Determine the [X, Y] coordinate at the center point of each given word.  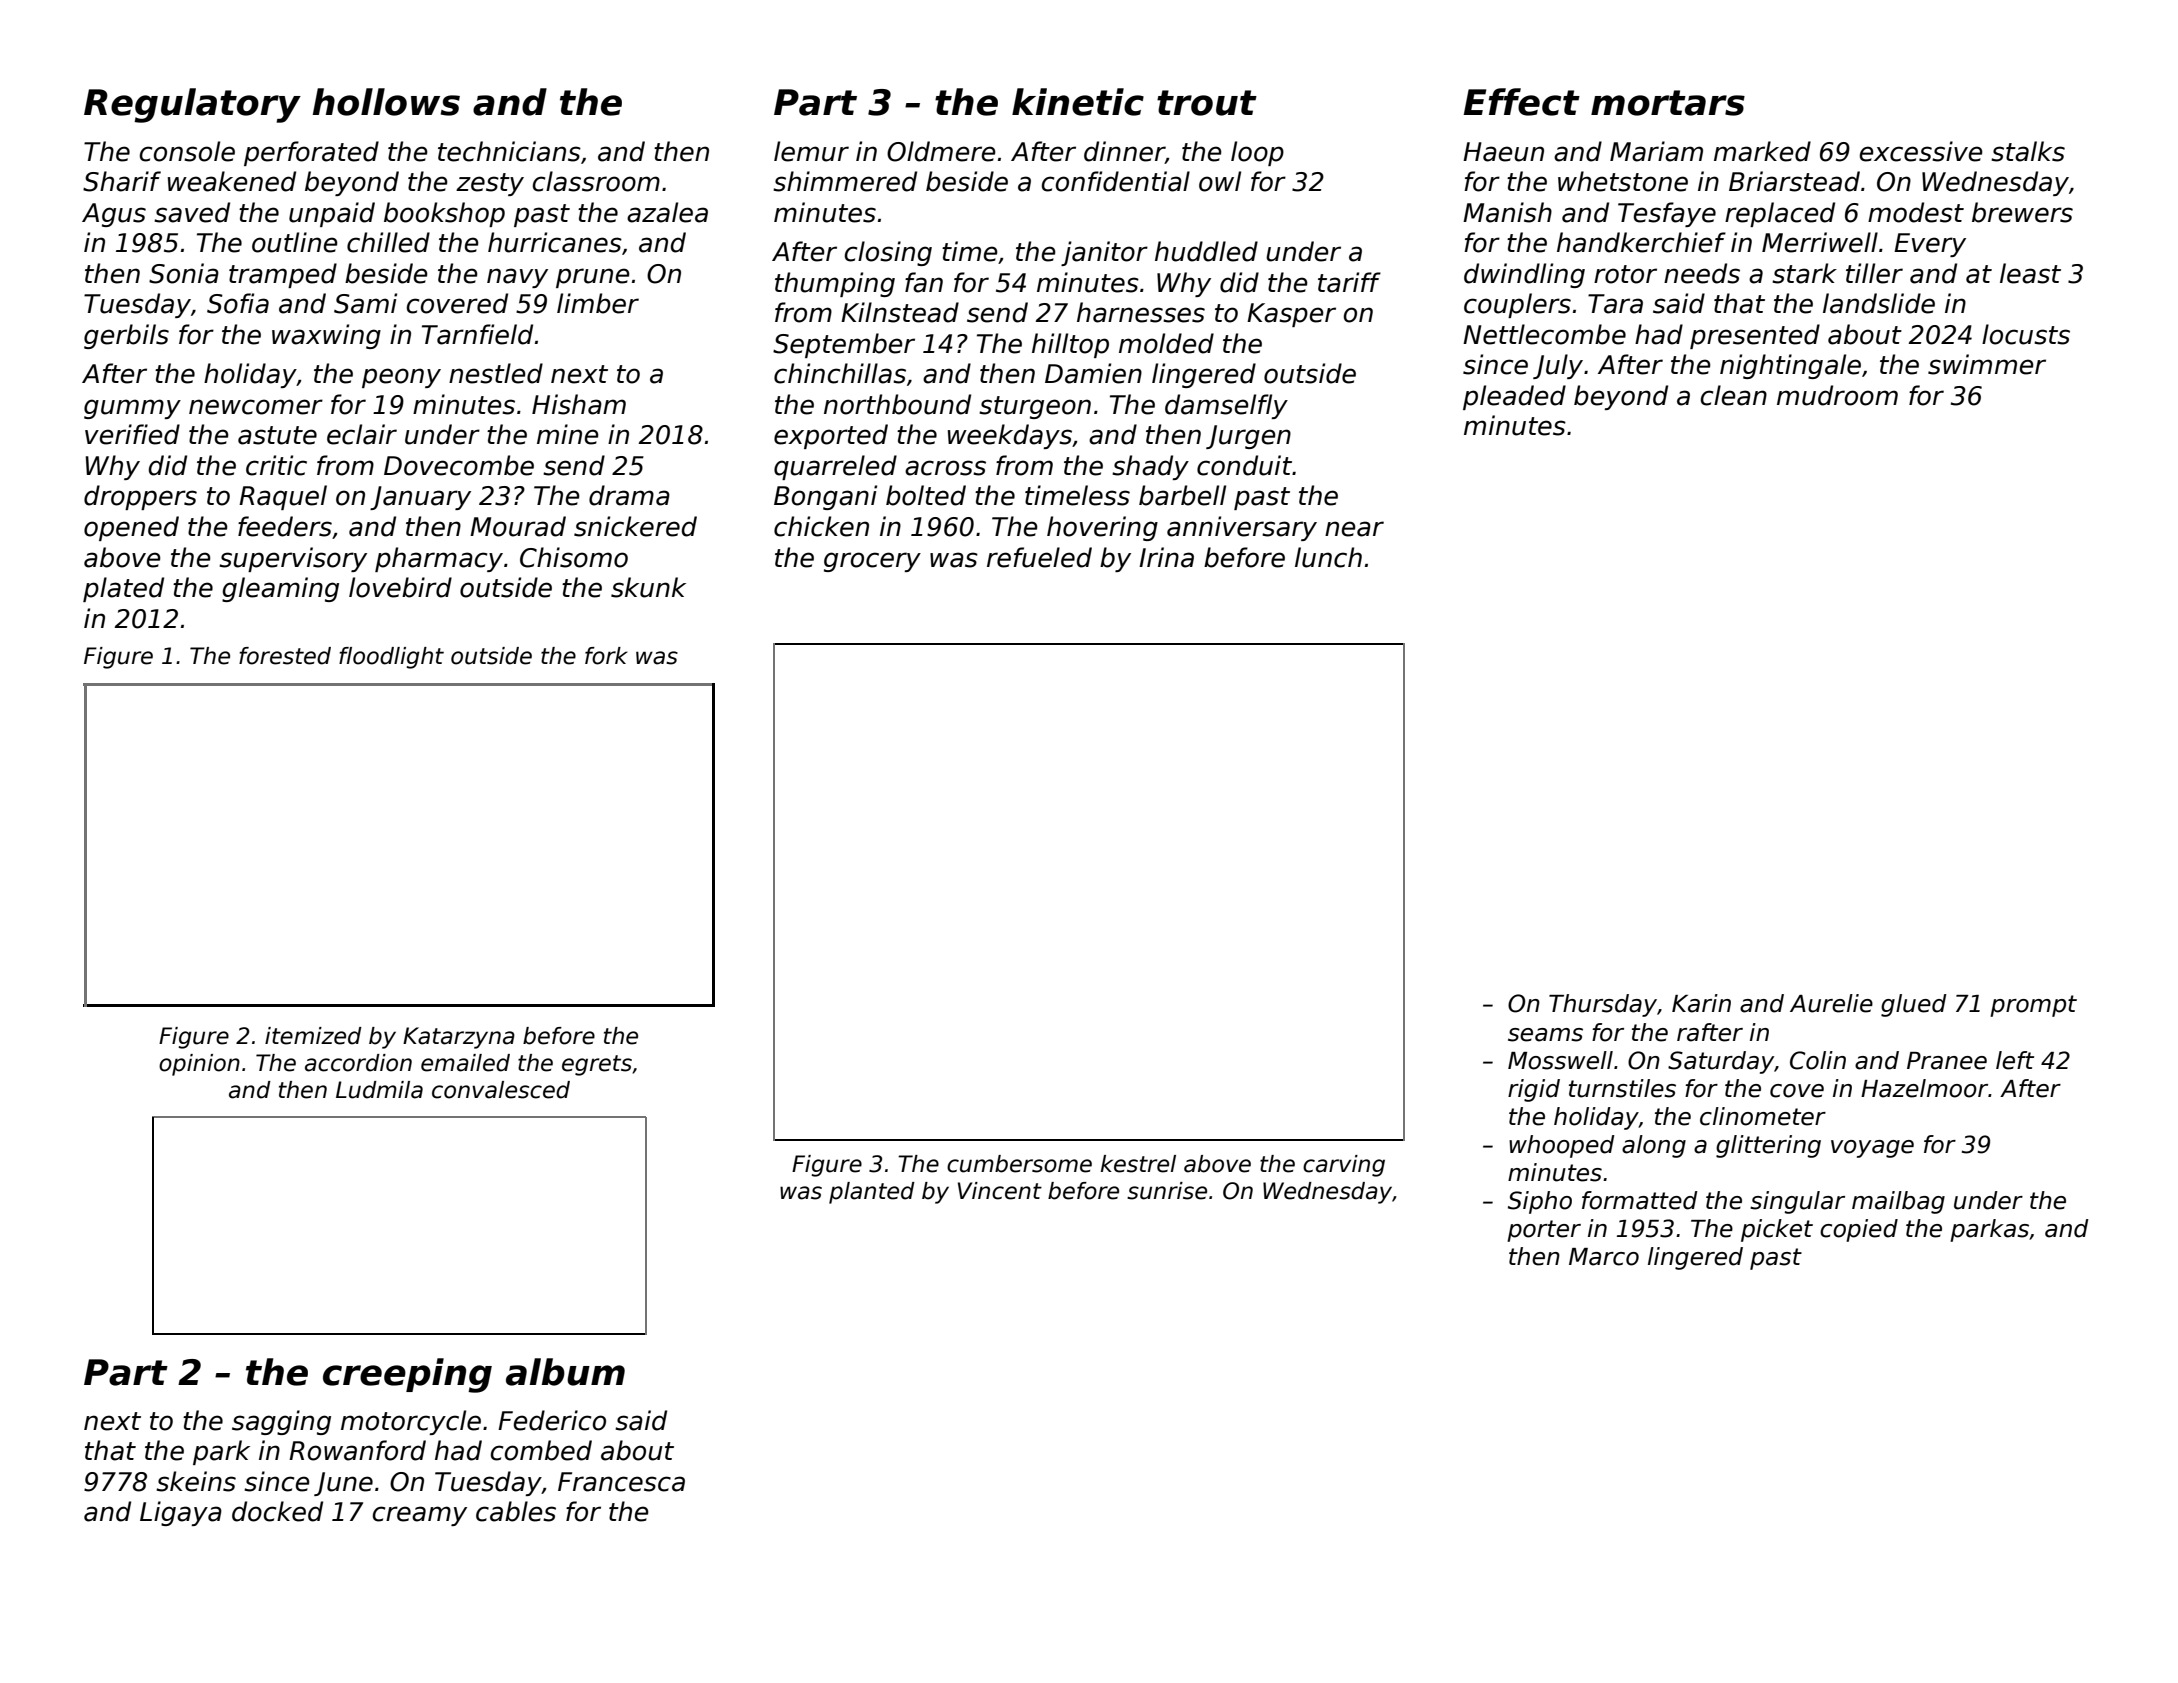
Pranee [1947, 1061]
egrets [597, 1065]
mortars [1668, 103]
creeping [407, 1375]
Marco [1604, 1257]
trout [1207, 103]
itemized [313, 1036]
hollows [386, 102]
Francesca [621, 1482]
